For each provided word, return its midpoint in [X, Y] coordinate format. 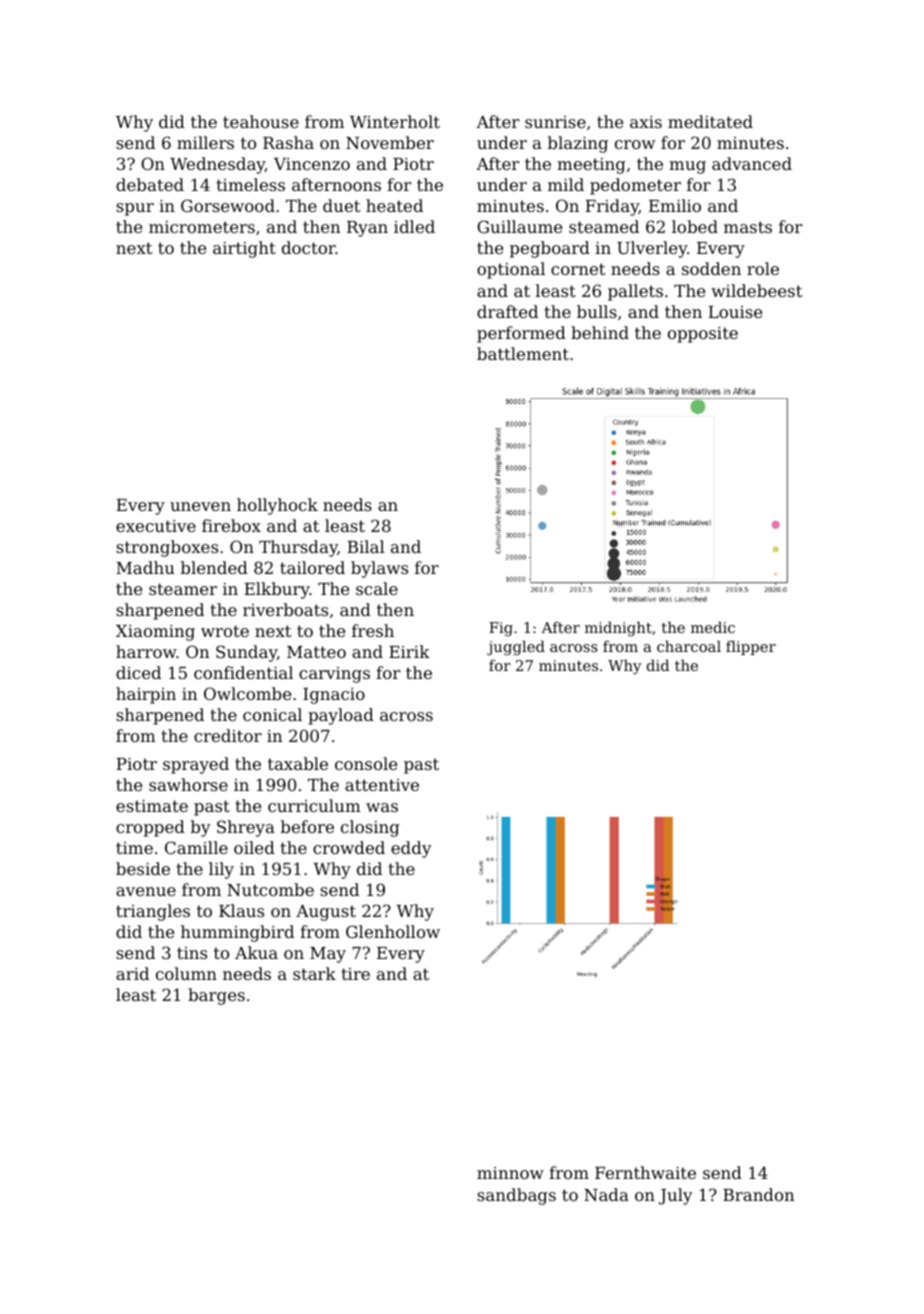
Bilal [366, 546]
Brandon [758, 1194]
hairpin [146, 695]
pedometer [635, 186]
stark [314, 973]
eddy [411, 849]
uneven [200, 506]
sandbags [516, 1196]
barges [216, 996]
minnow [510, 1173]
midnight [618, 628]
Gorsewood [228, 205]
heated [394, 205]
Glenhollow [393, 931]
